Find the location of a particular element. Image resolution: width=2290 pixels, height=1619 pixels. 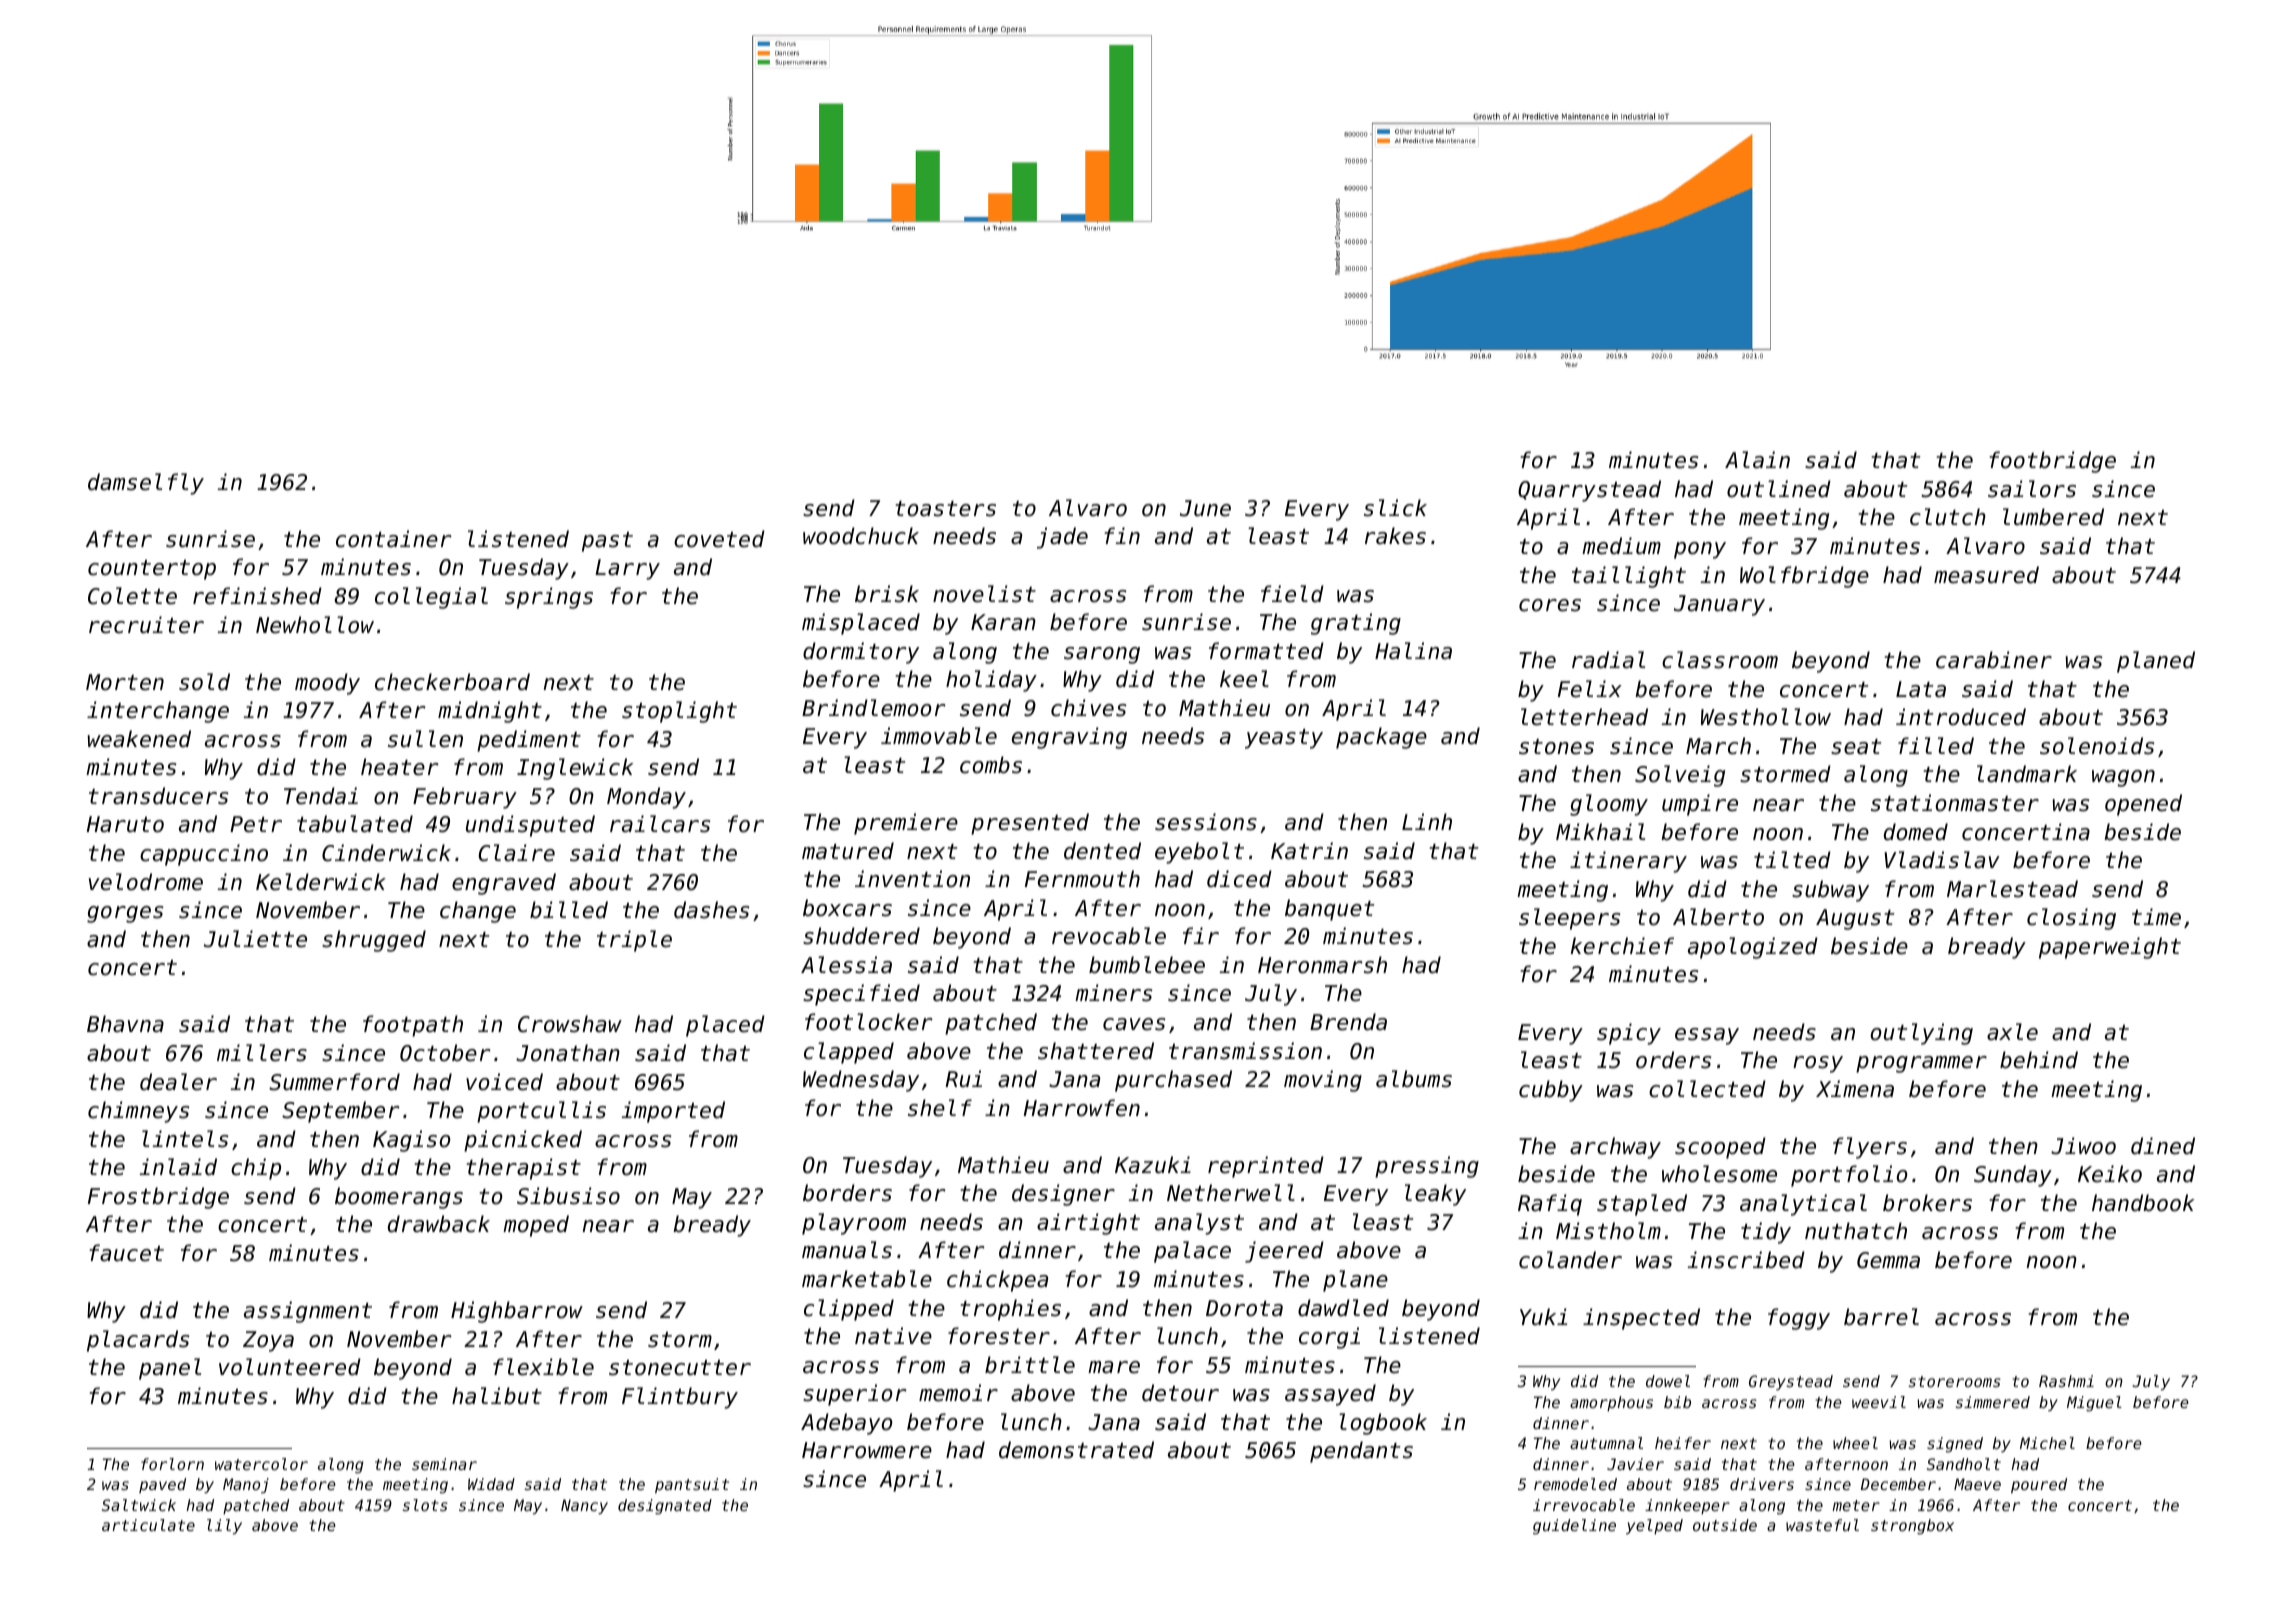

bumblebee is located at coordinates (1147, 965).
